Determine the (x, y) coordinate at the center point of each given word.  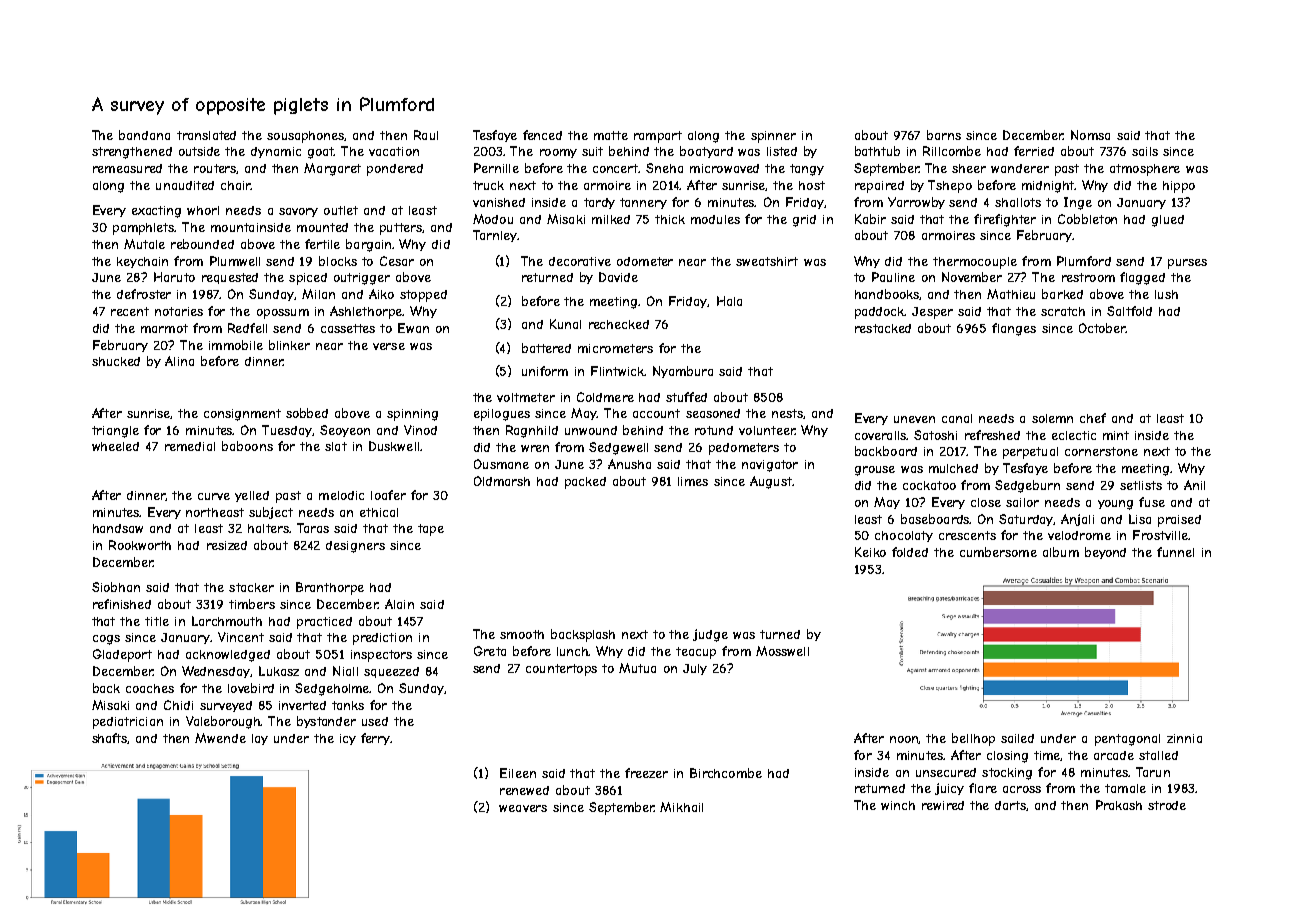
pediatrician (128, 723)
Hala (729, 301)
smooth (522, 634)
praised (1179, 521)
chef (1093, 418)
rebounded (202, 244)
